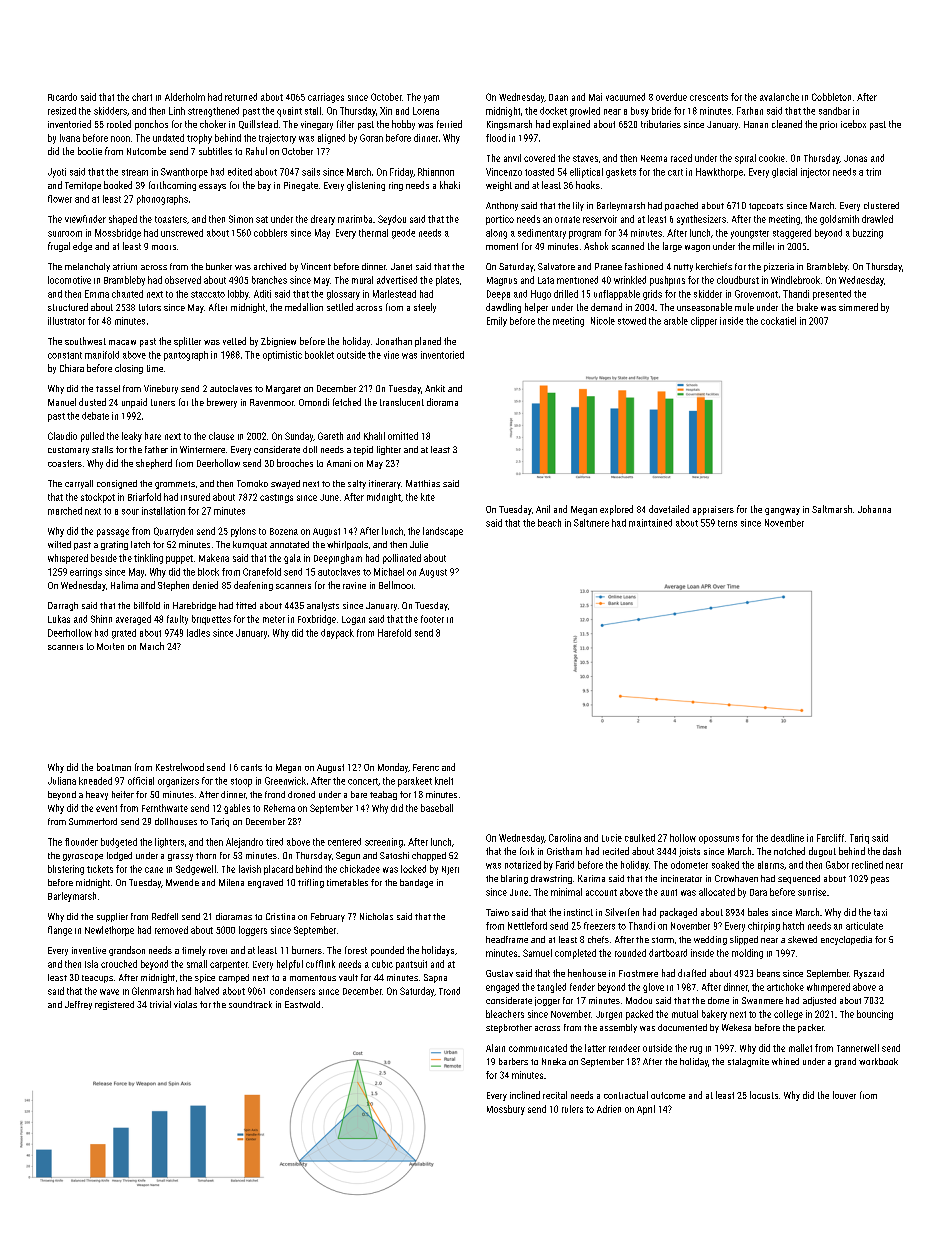  I want to click on caulked, so click(640, 838).
